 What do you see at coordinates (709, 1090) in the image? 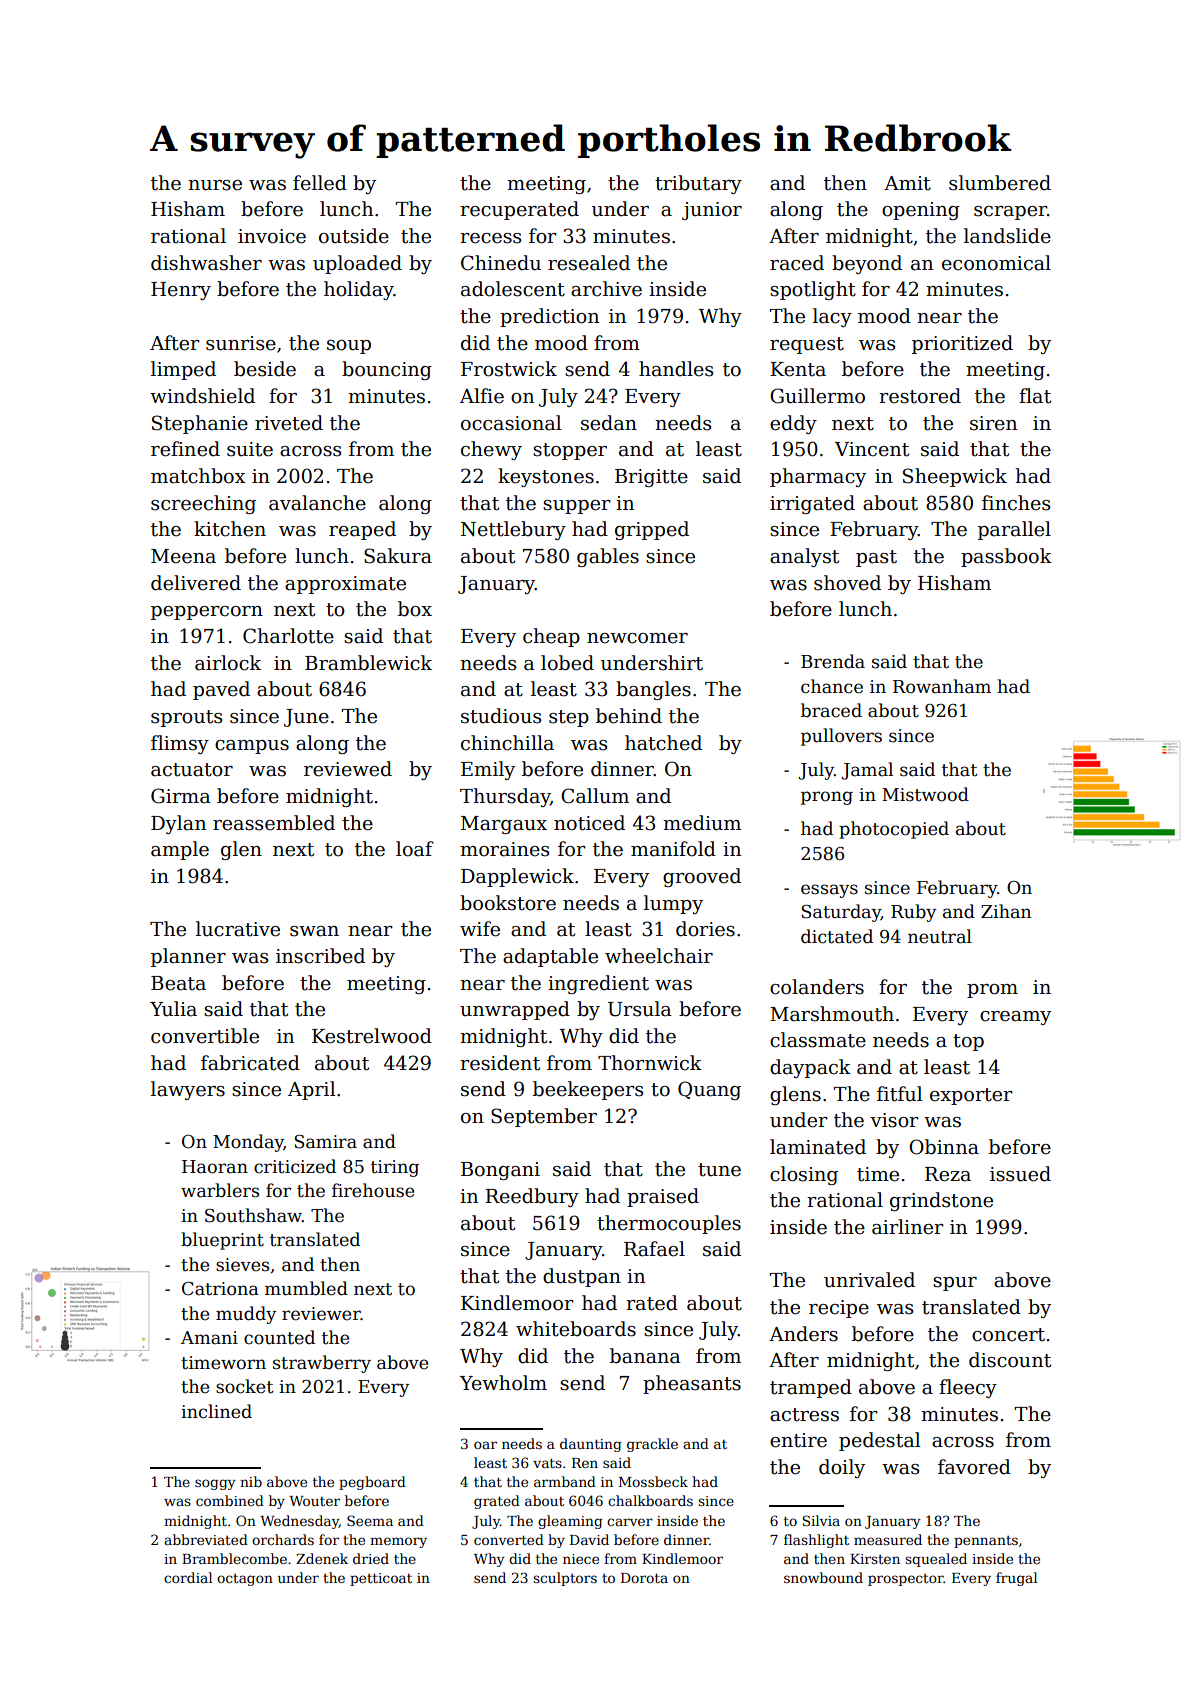
I see `Quang` at bounding box center [709, 1090].
